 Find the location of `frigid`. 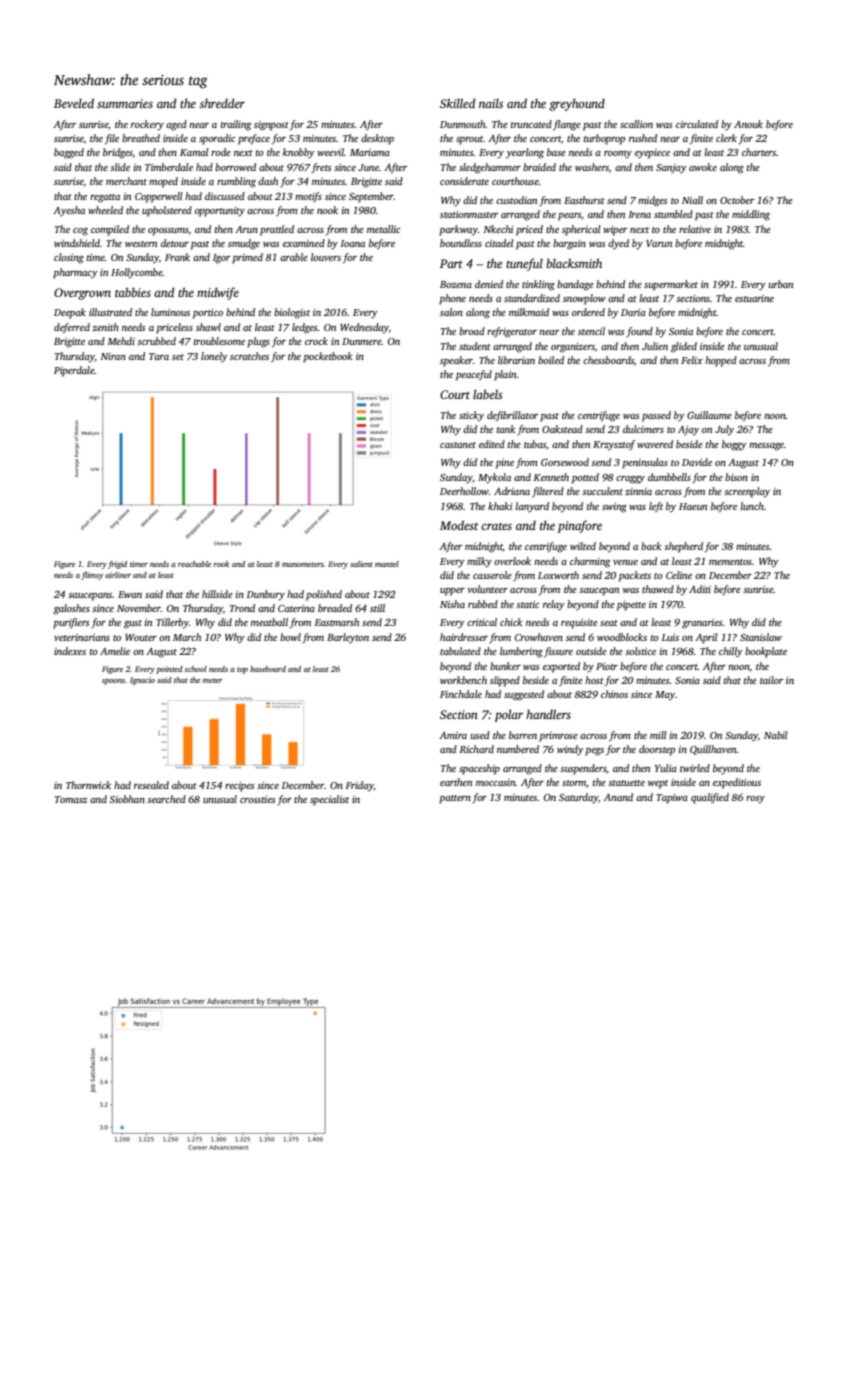

frigid is located at coordinates (117, 565).
